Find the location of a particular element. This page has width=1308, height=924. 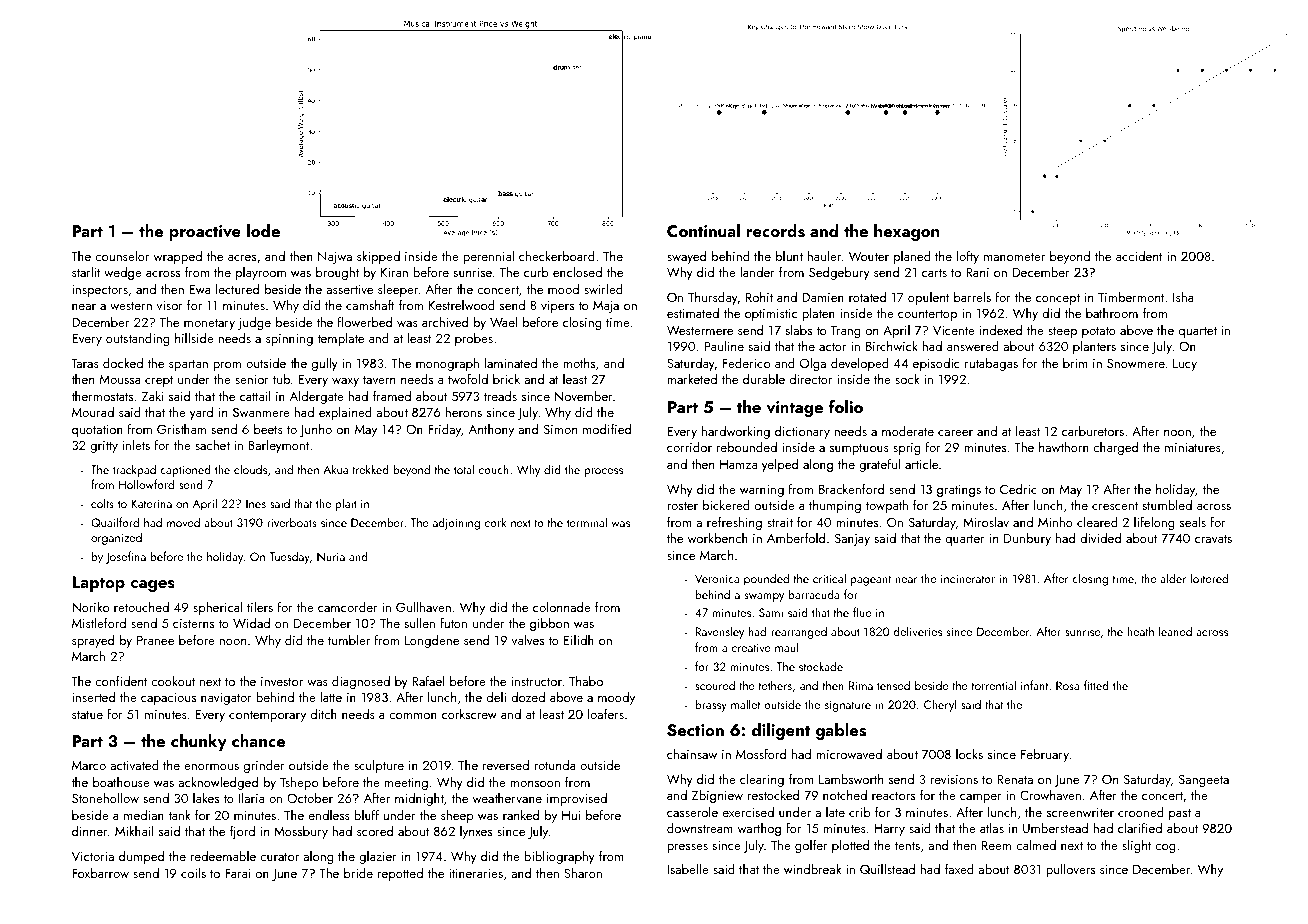

colonnade is located at coordinates (562, 606).
